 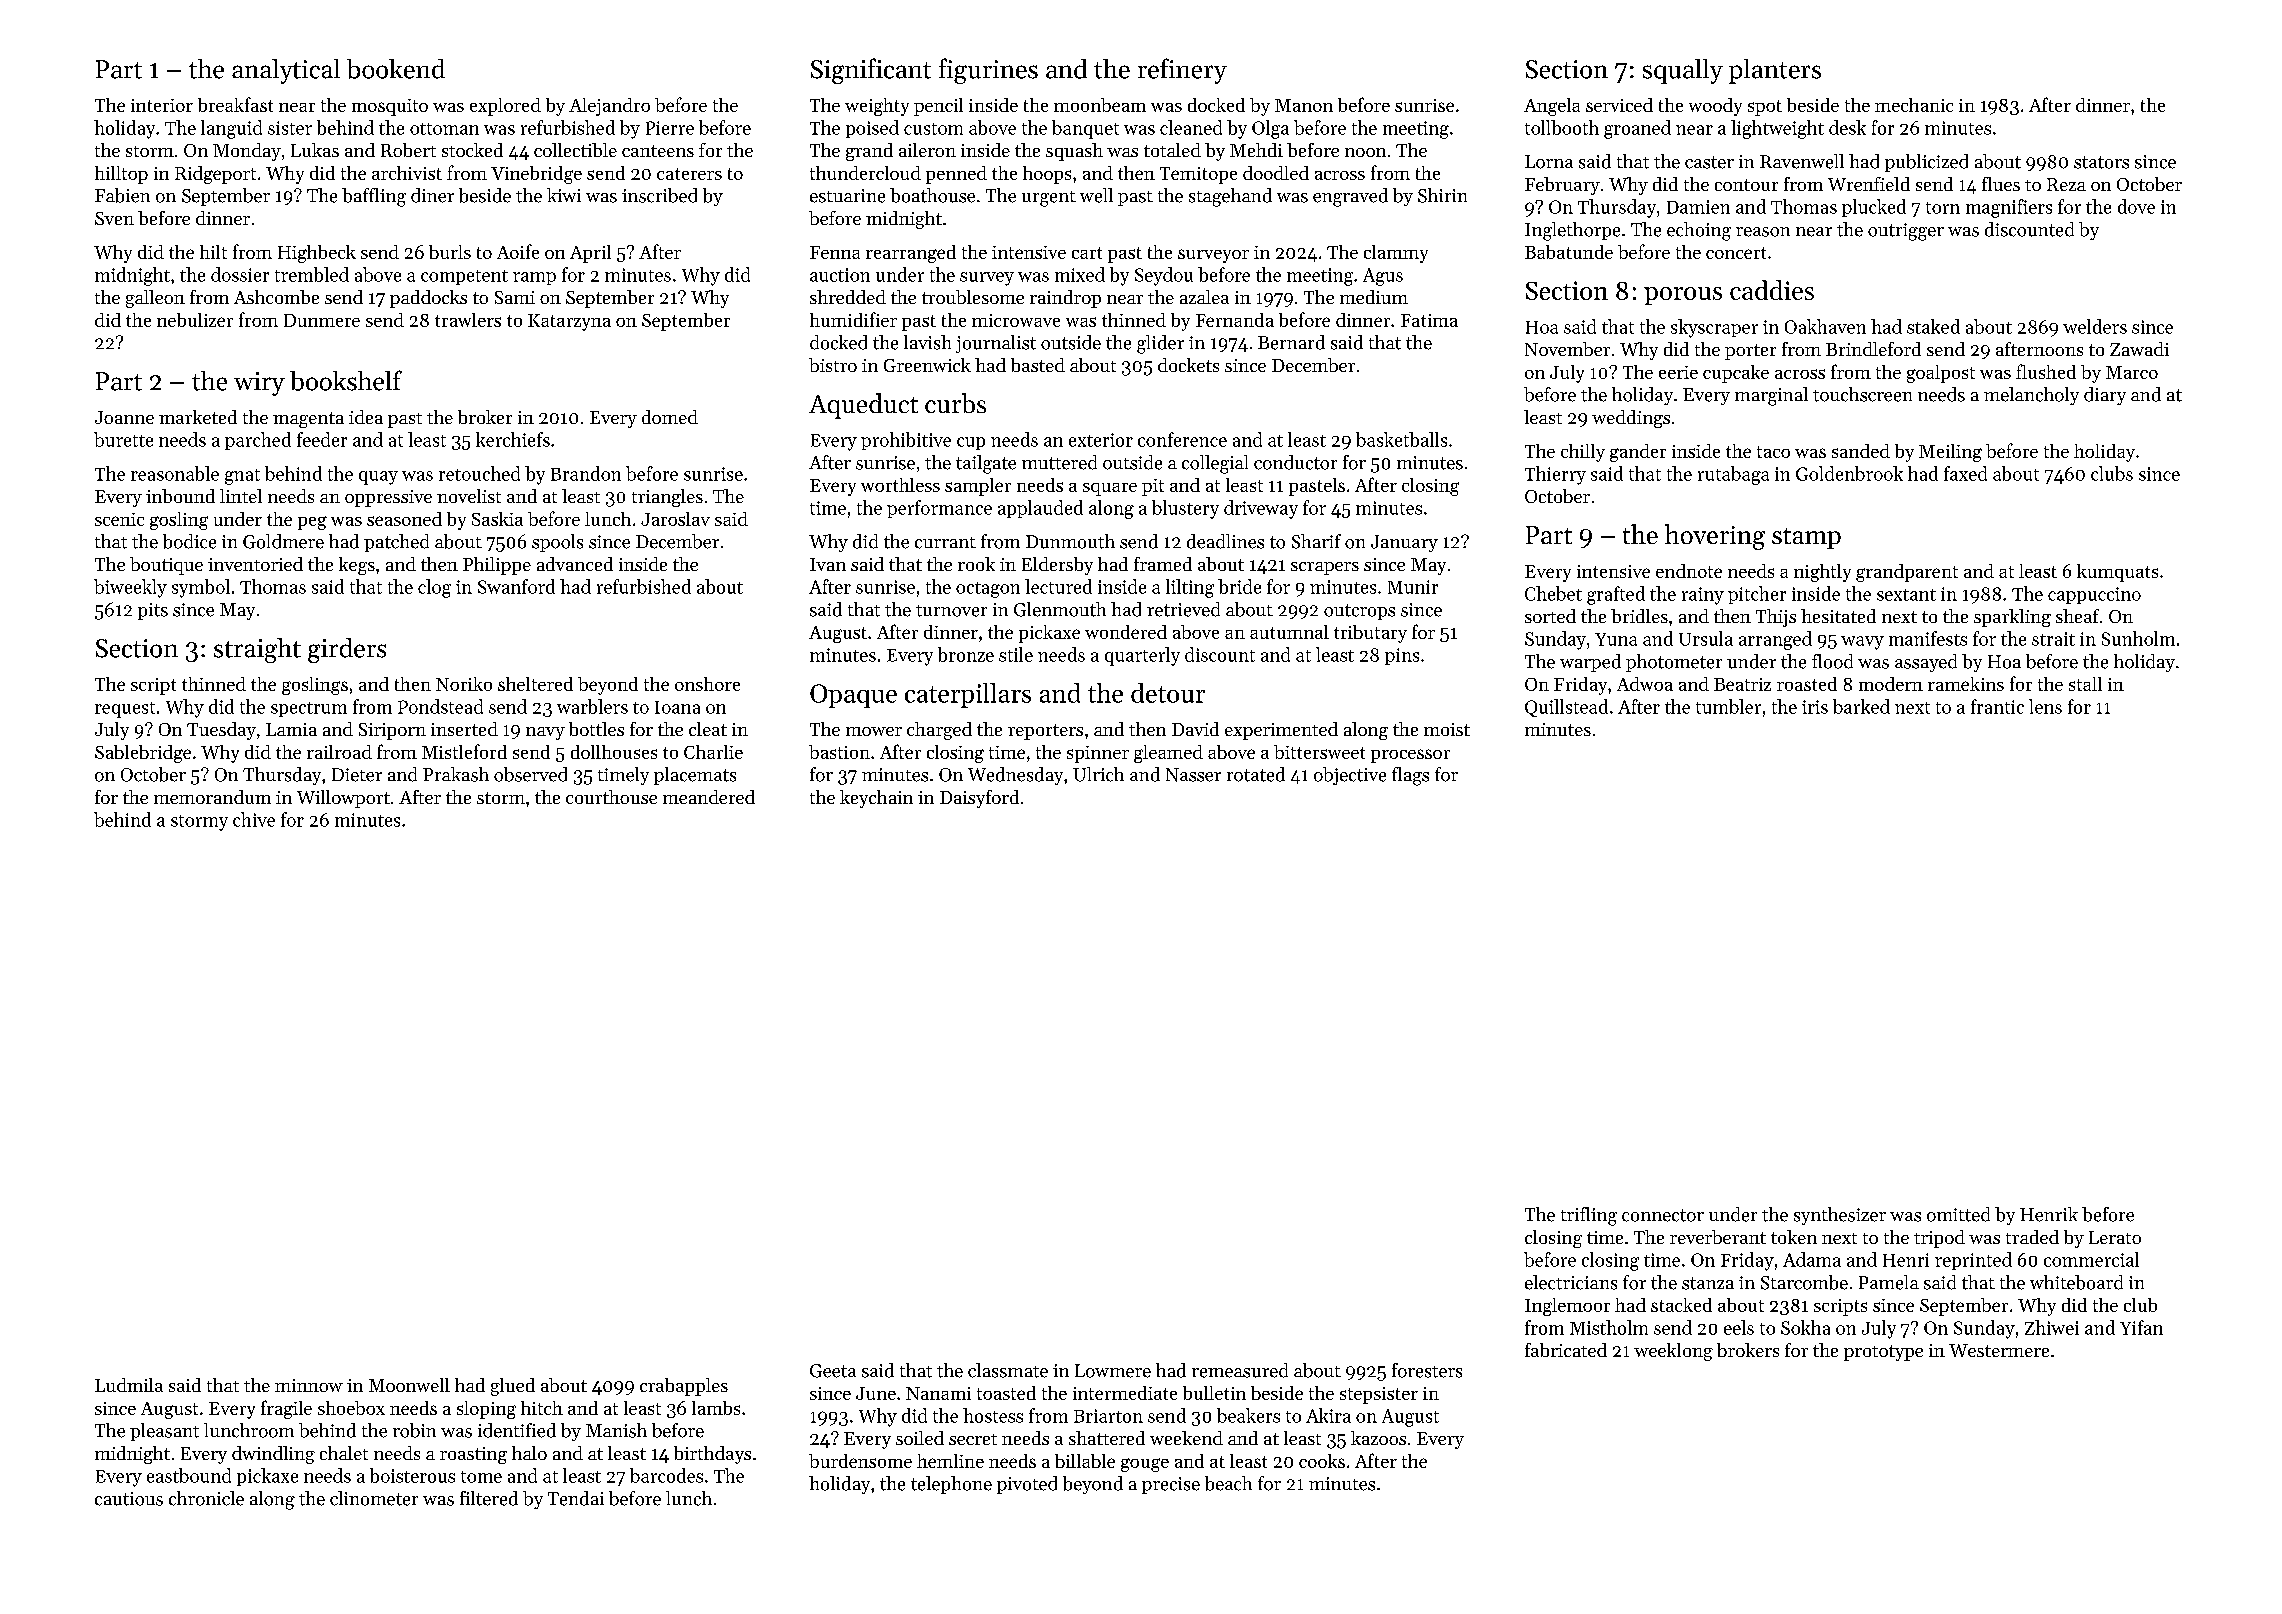 What do you see at coordinates (932, 195) in the screenshot?
I see `boathouse` at bounding box center [932, 195].
